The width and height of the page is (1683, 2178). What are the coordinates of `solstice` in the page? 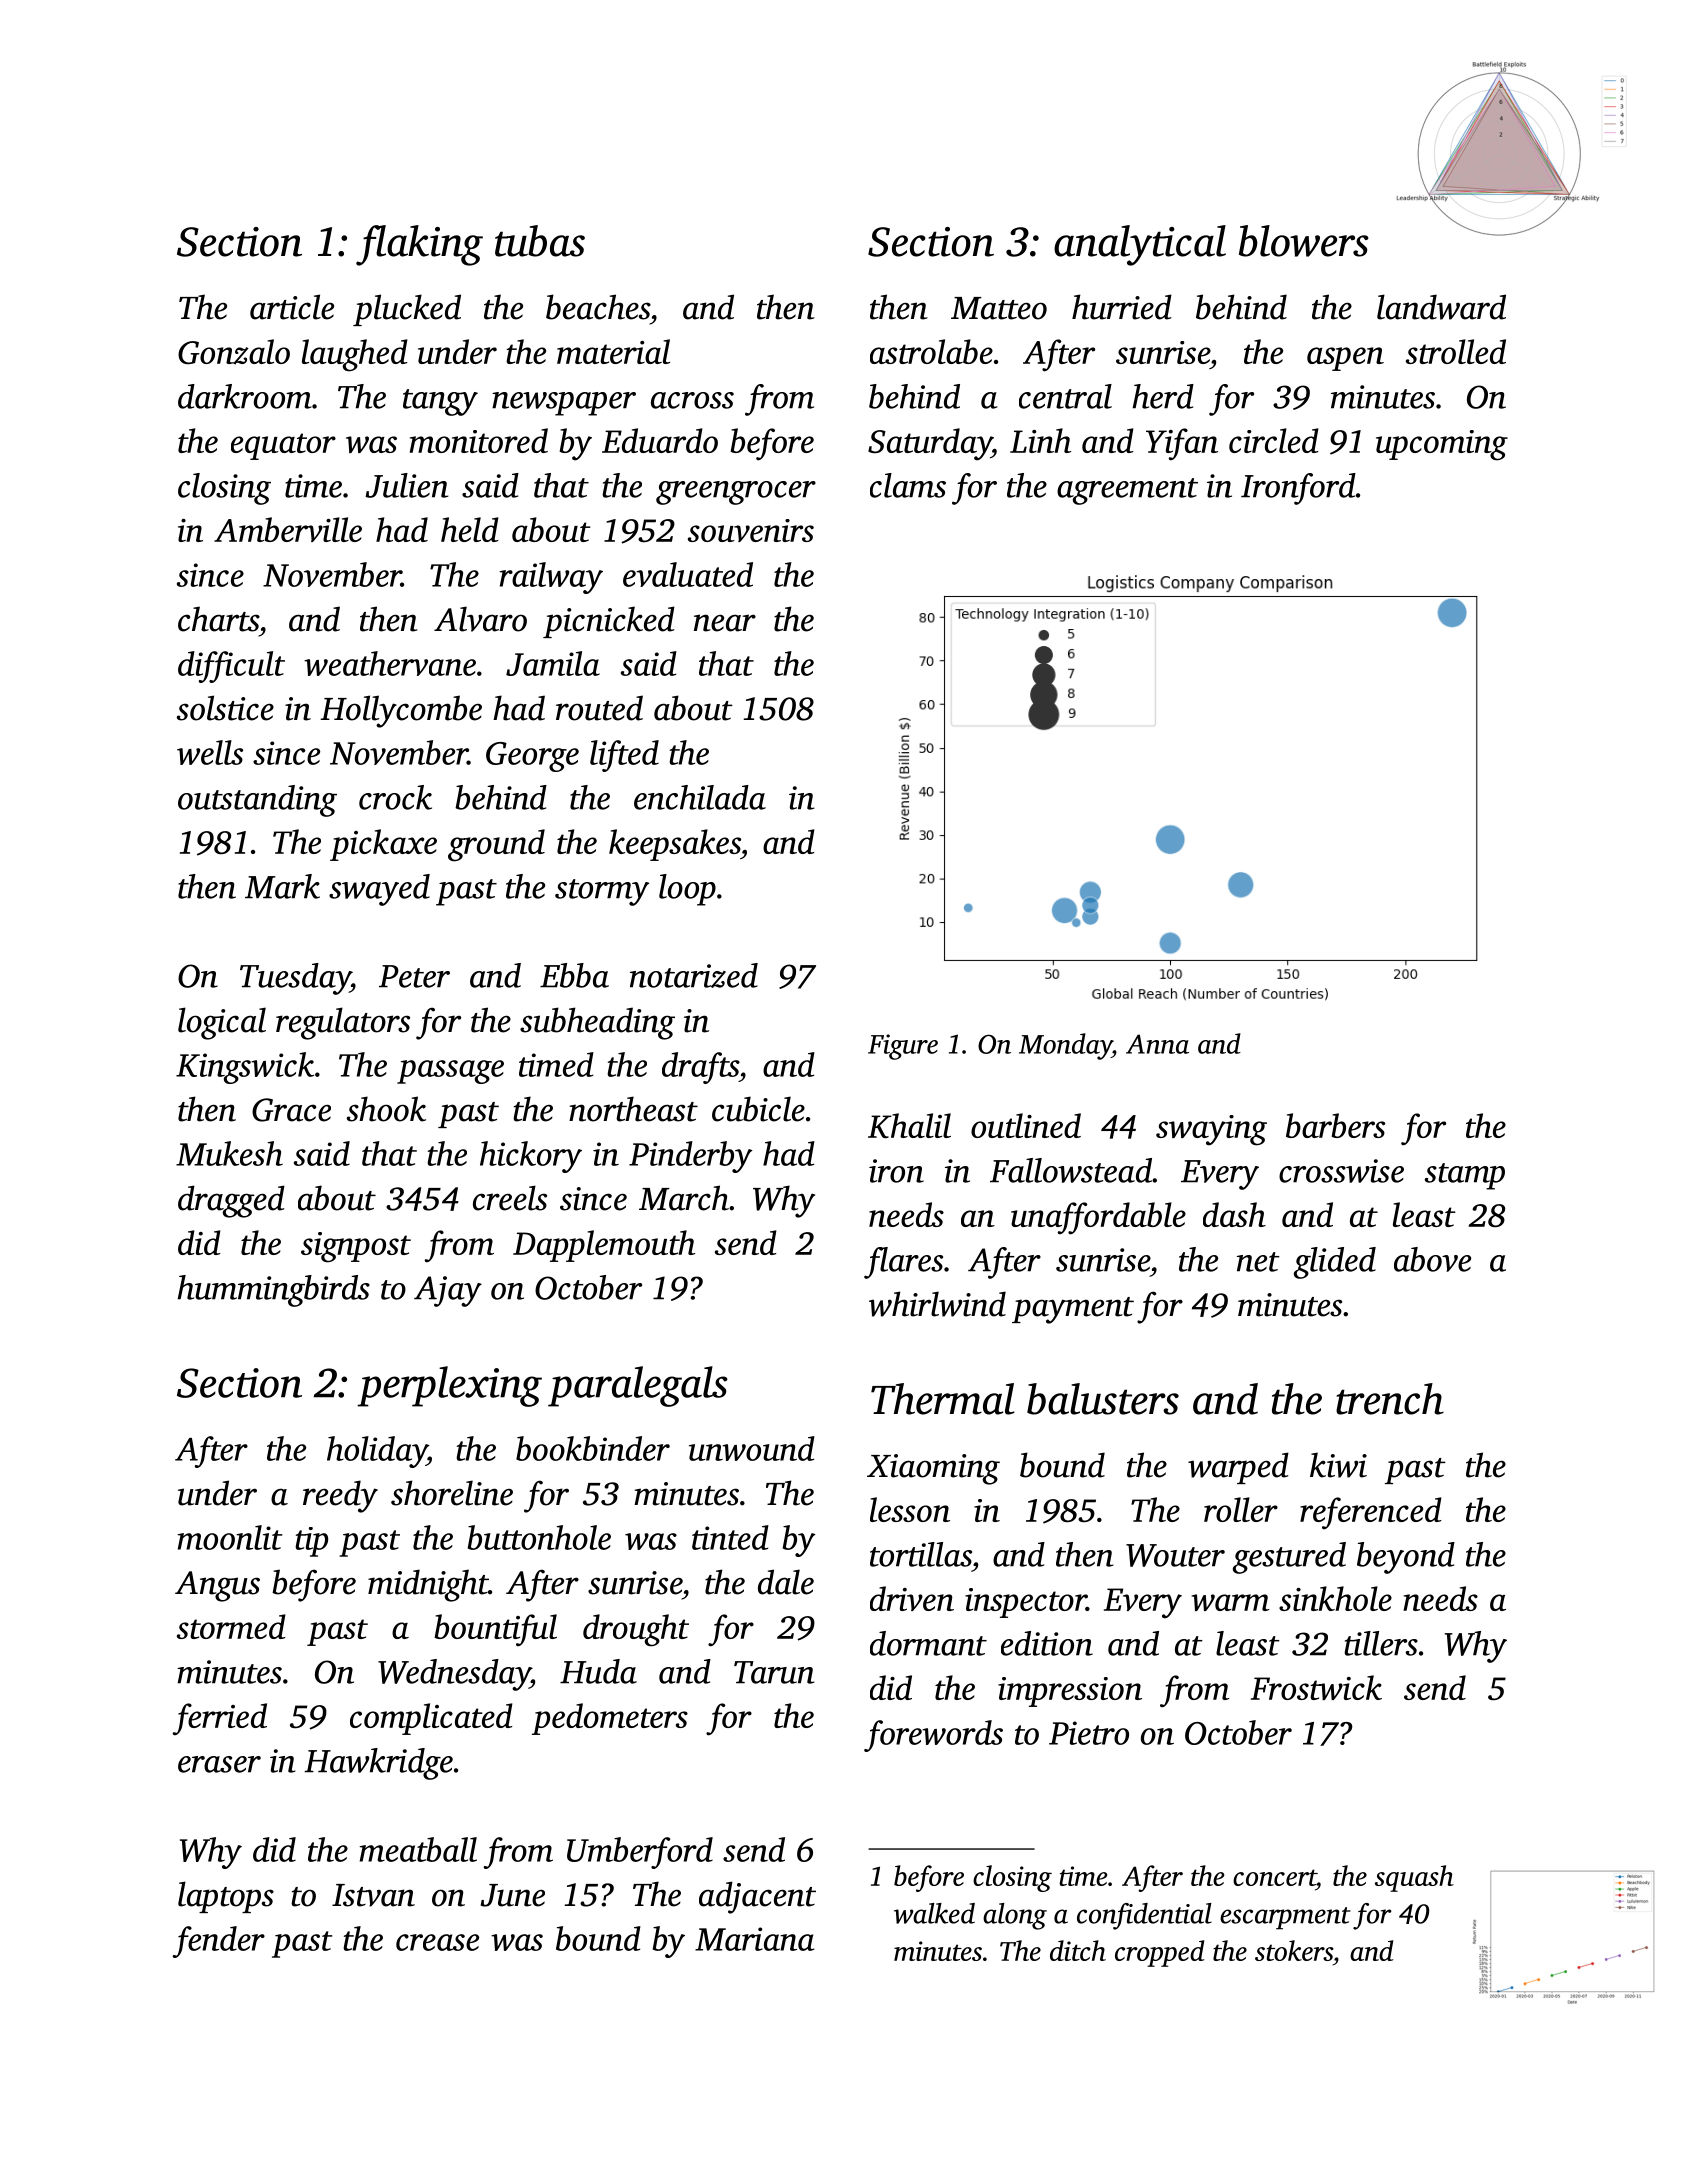 It's located at (225, 708).
